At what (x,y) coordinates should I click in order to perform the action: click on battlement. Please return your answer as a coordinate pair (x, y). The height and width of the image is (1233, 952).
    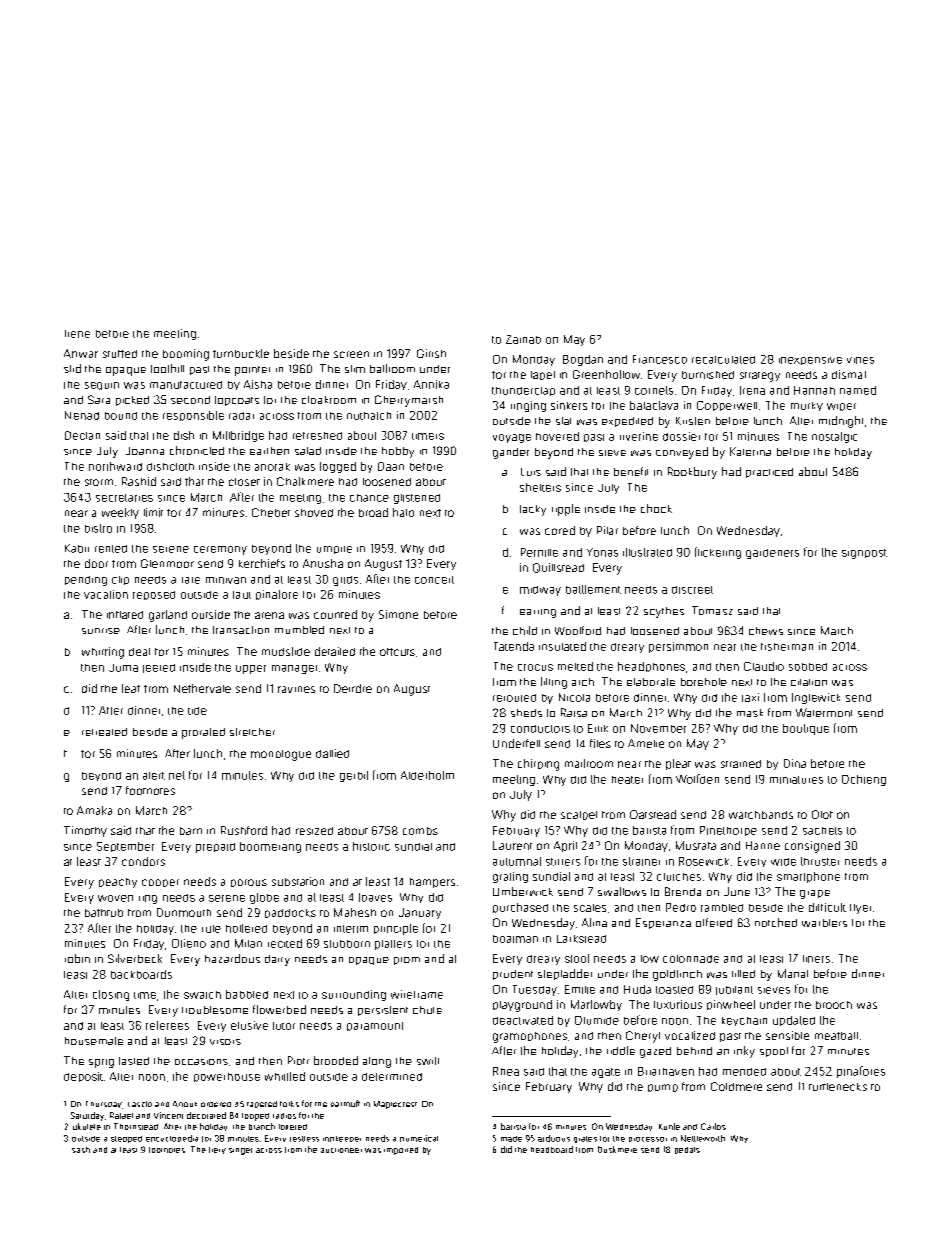
    Looking at the image, I should click on (593, 589).
